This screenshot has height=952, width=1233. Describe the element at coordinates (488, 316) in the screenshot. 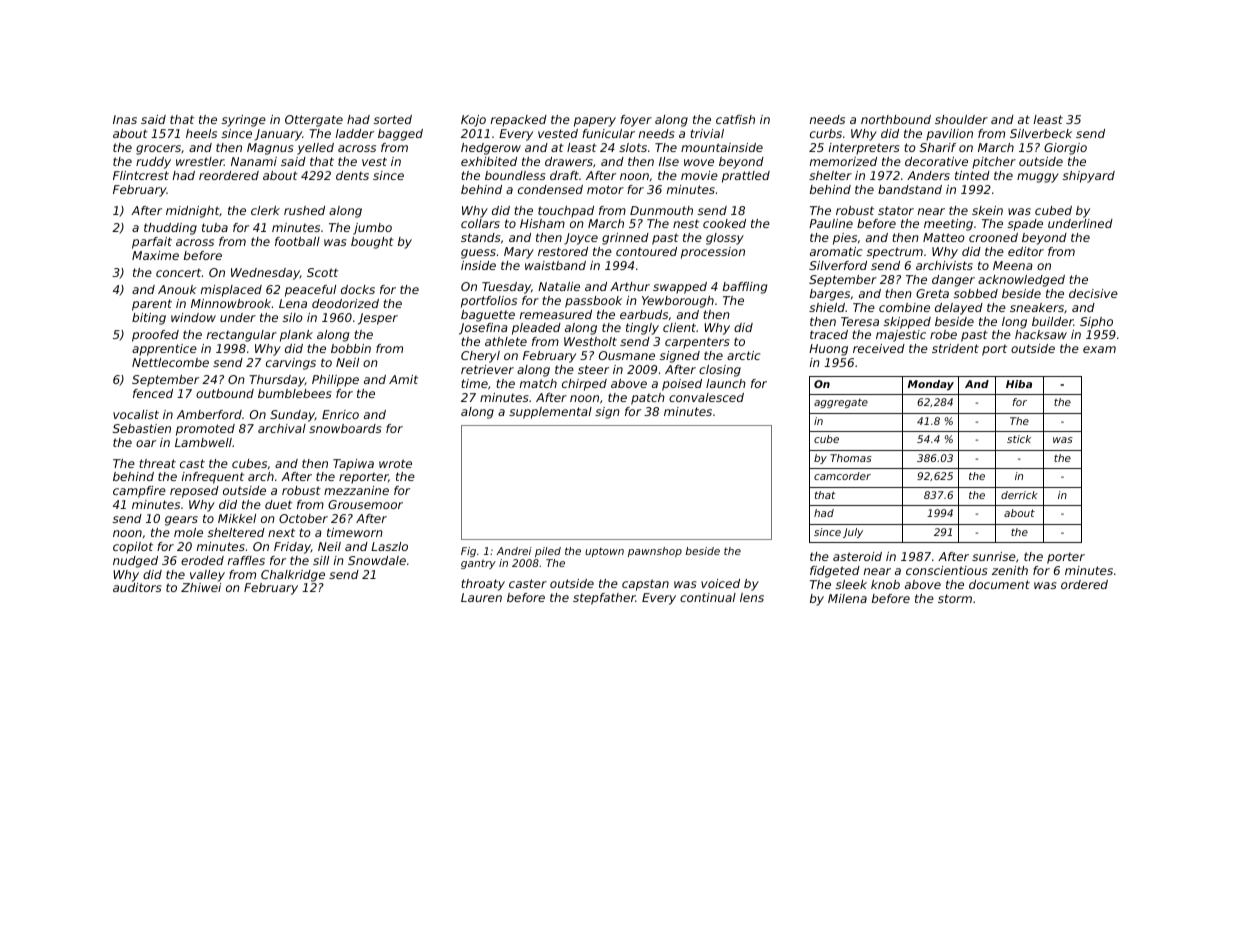

I see `baguette` at that location.
